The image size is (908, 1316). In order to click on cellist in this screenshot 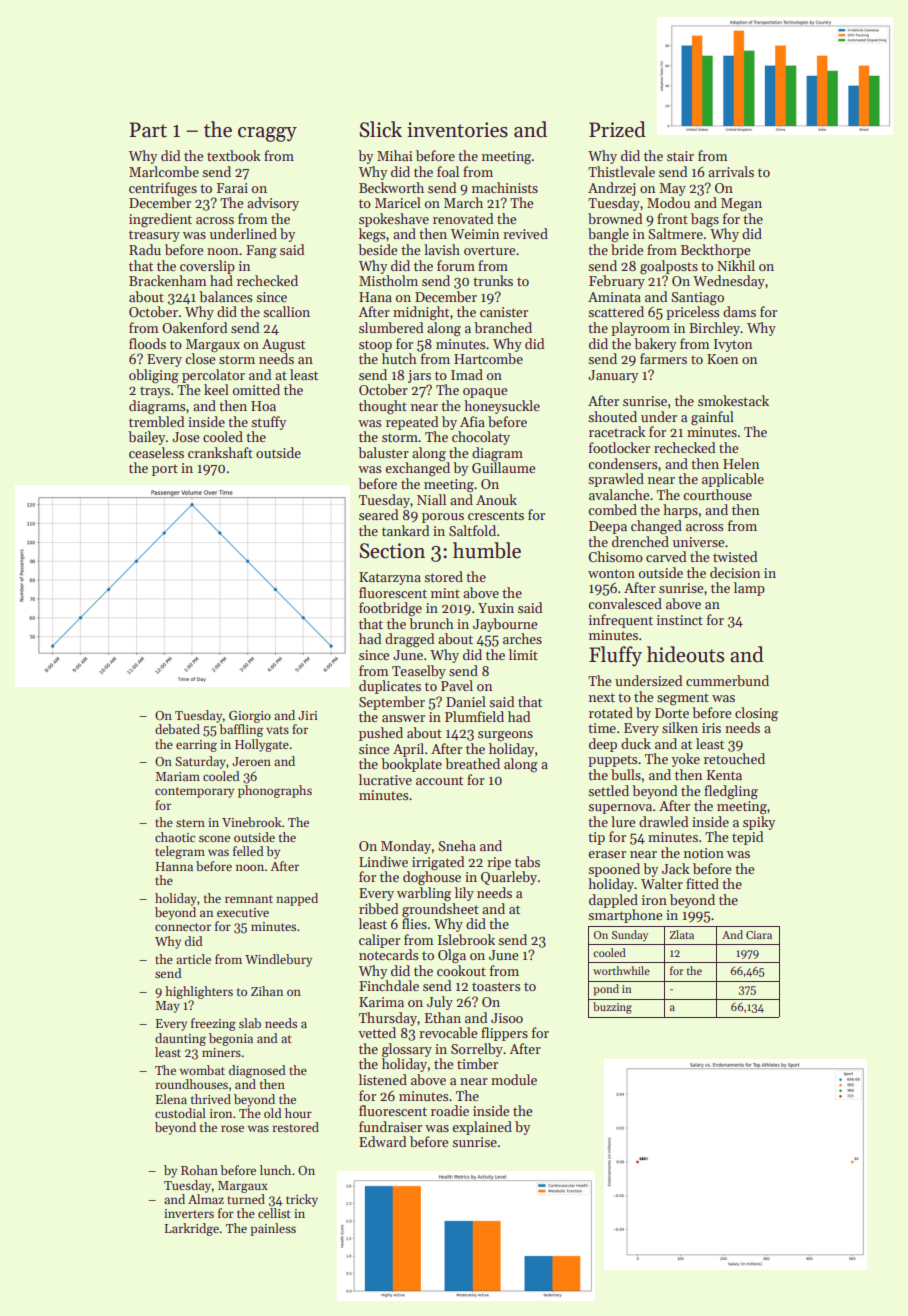, I will do `click(274, 1213)`.
